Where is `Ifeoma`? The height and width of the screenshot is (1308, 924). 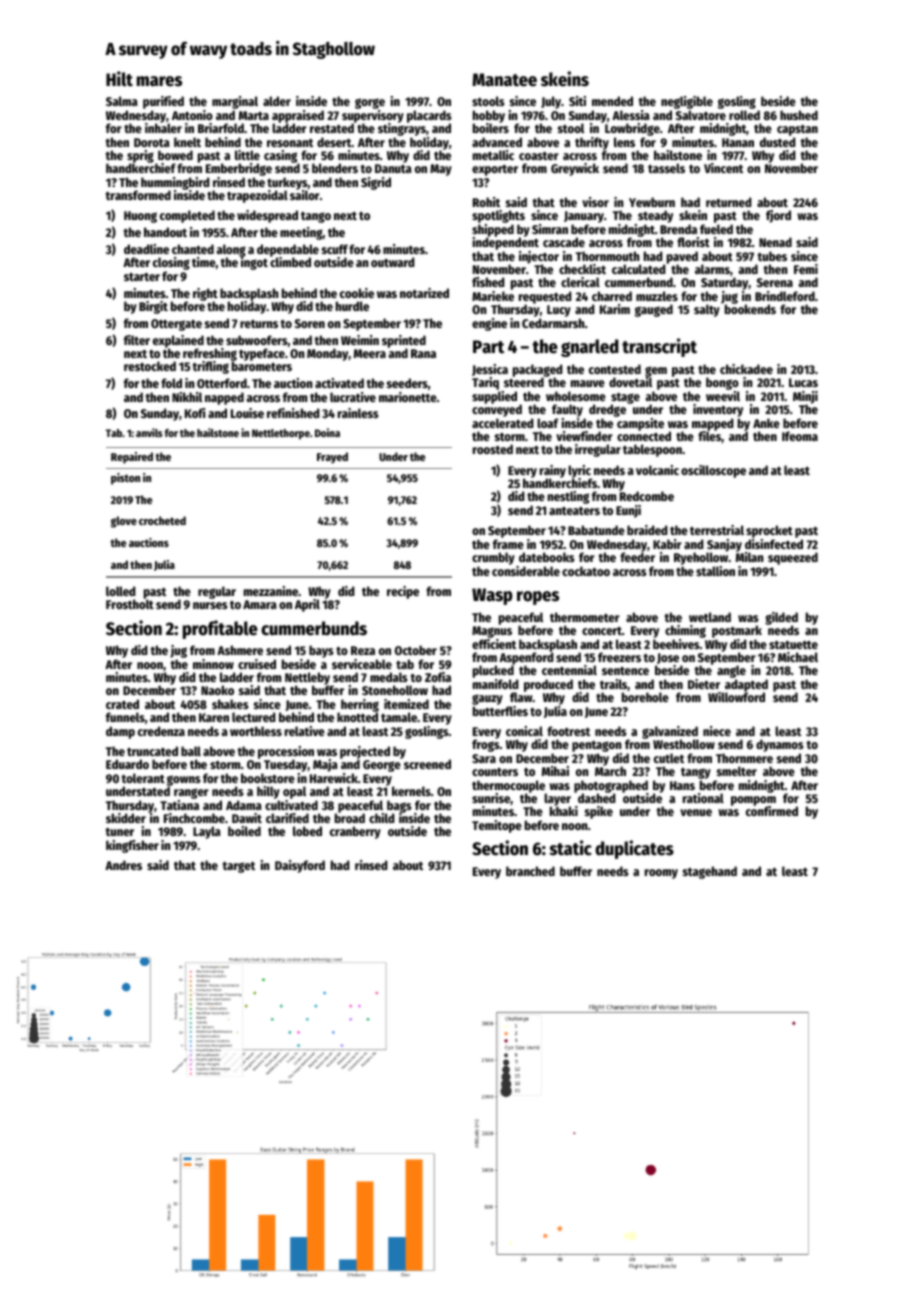 Ifeoma is located at coordinates (800, 436).
